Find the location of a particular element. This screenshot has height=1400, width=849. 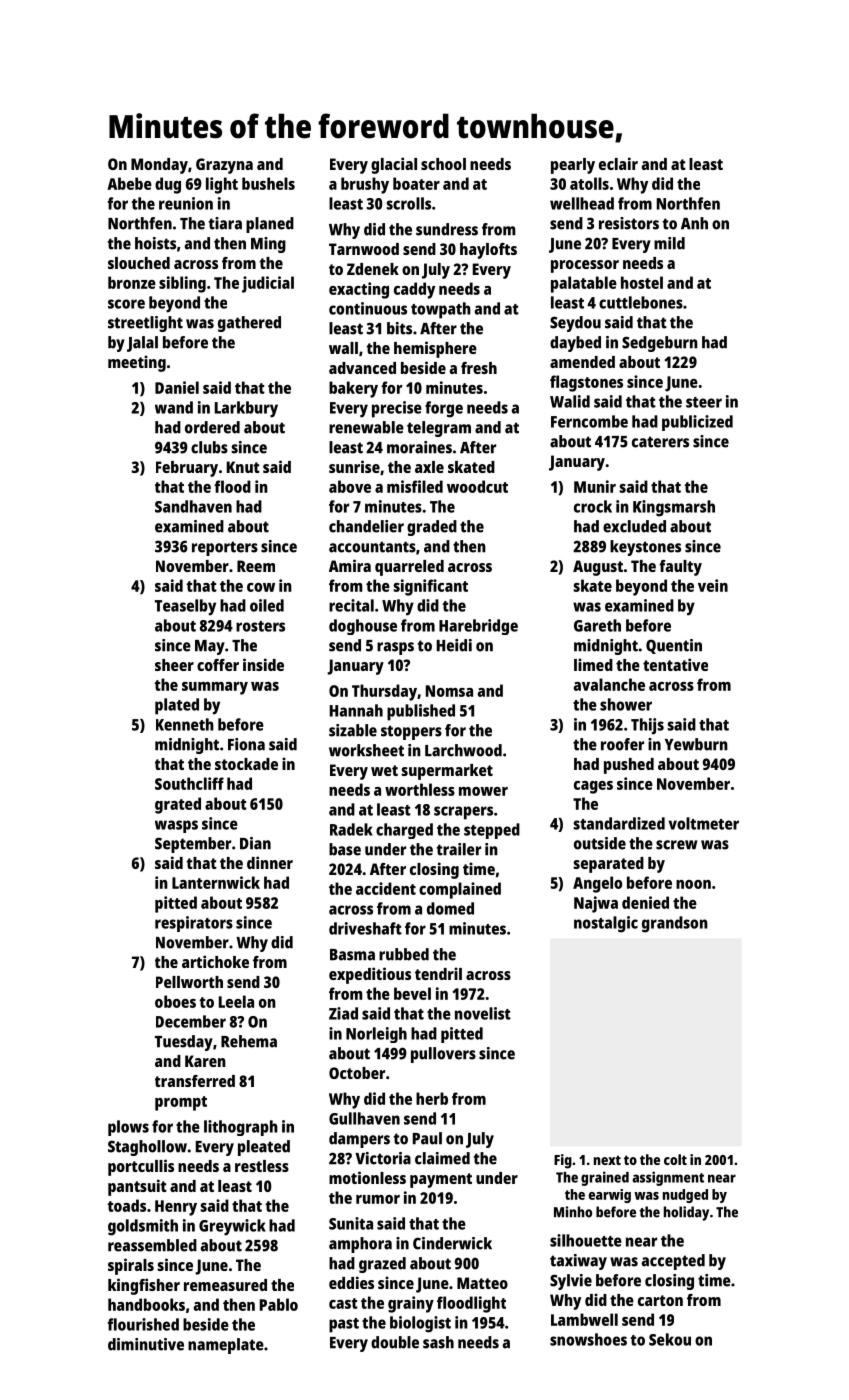

meeting is located at coordinates (137, 363).
